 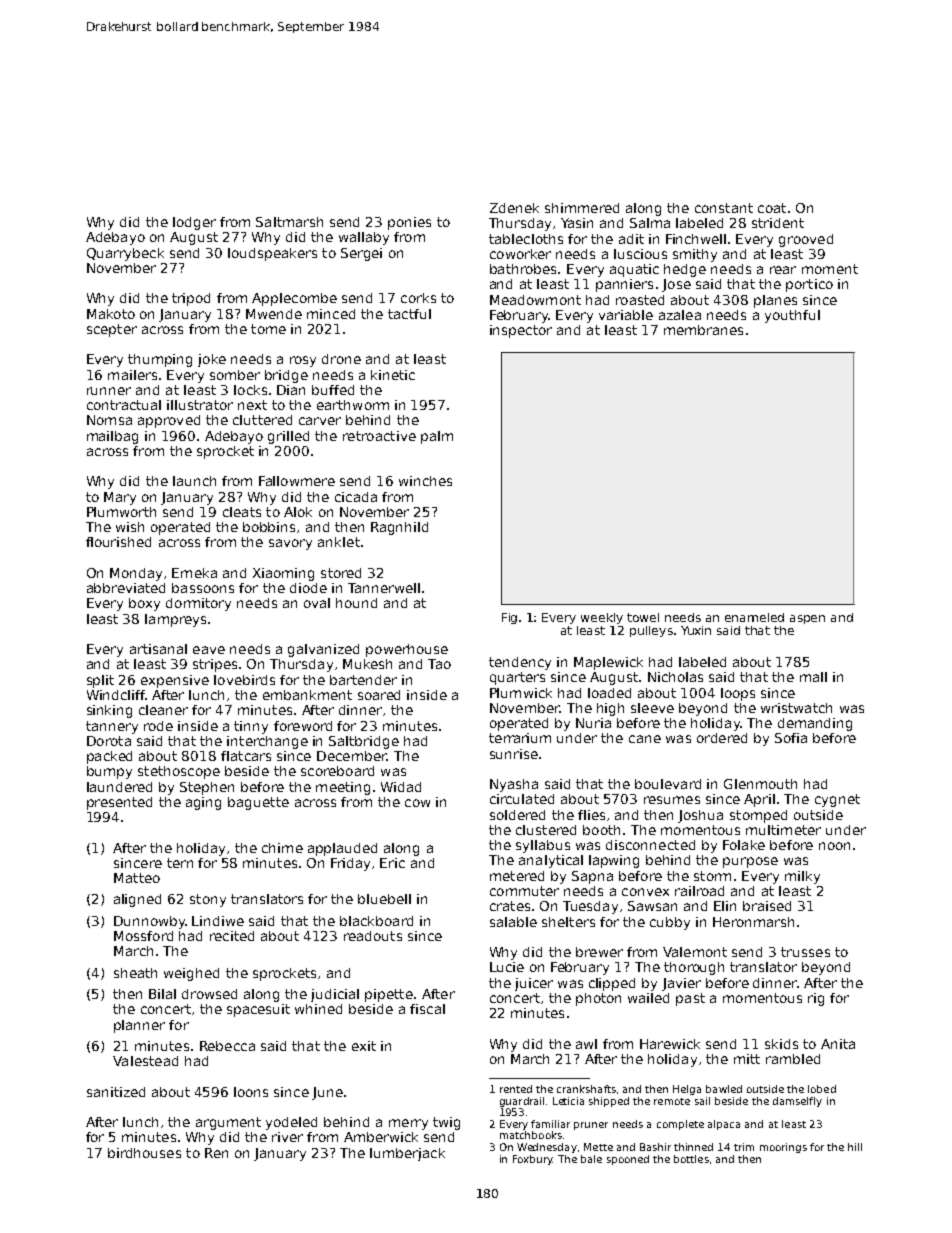 I want to click on Ragnhild, so click(x=399, y=528).
